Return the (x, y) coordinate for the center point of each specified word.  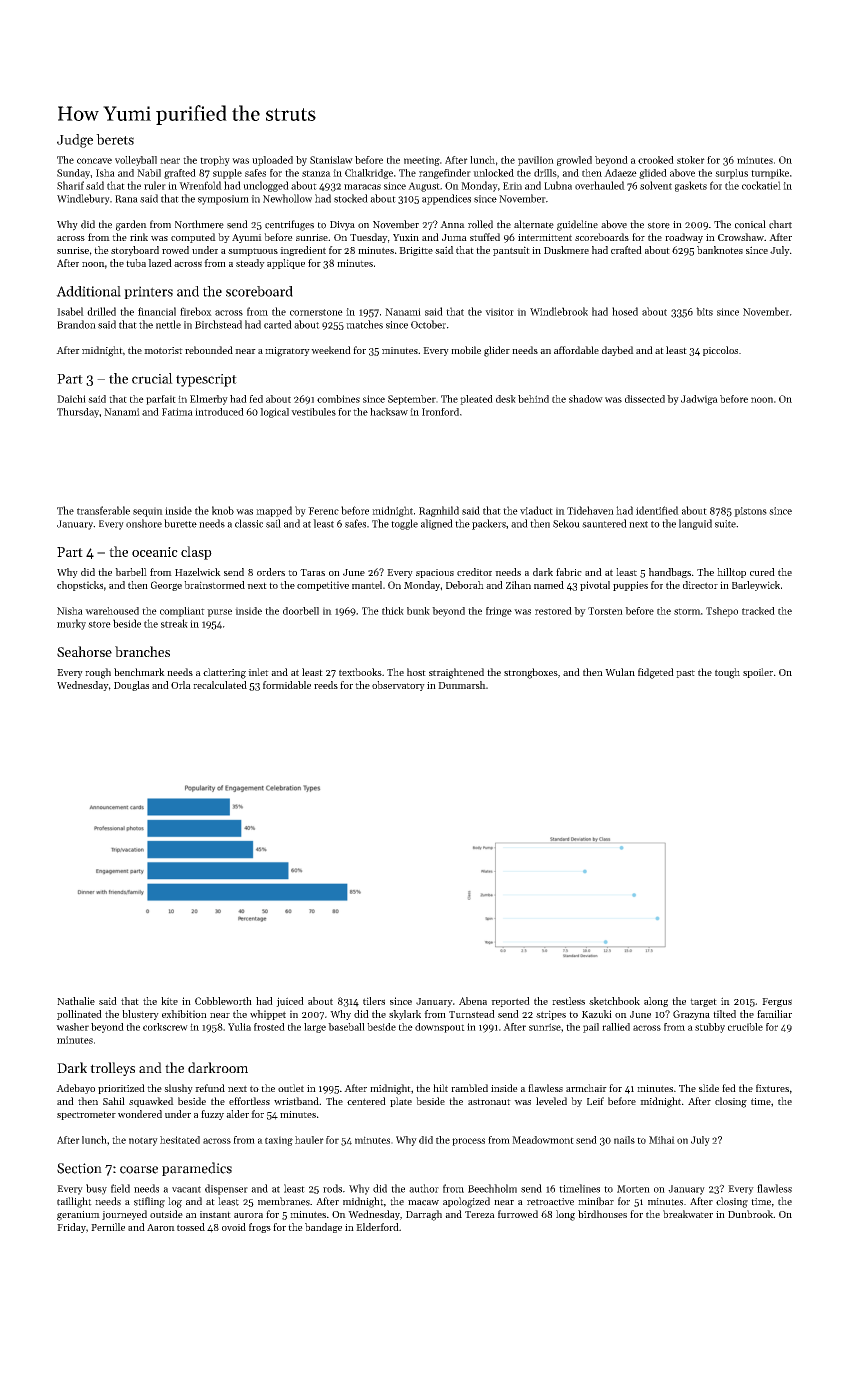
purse (219, 613)
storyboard (135, 251)
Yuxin (406, 237)
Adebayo (75, 1089)
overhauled (600, 185)
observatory (398, 686)
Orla (181, 685)
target (703, 1002)
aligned (437, 524)
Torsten (605, 611)
